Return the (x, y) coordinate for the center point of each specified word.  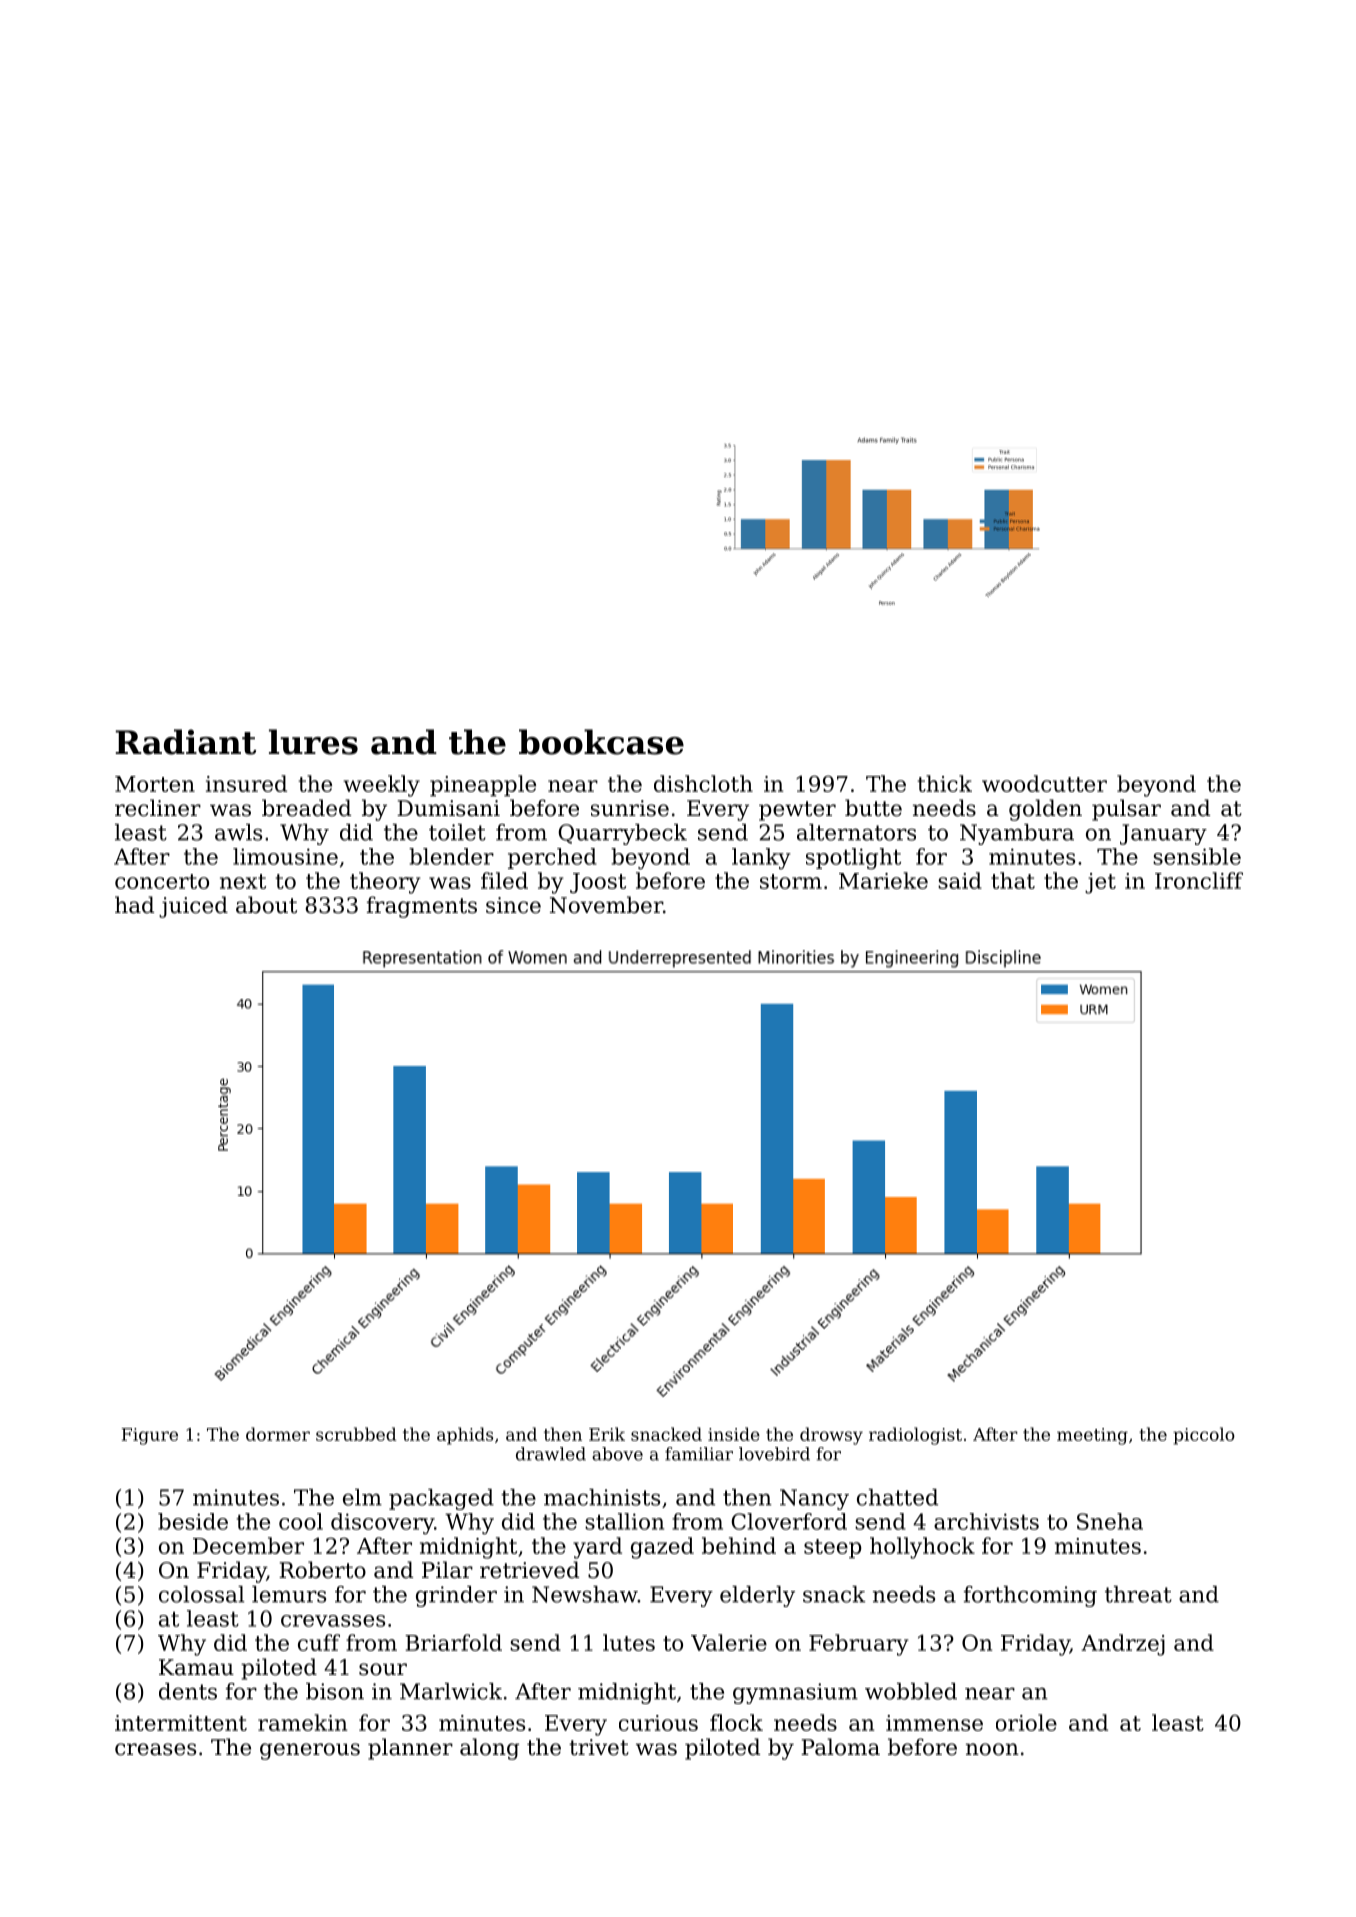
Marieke (883, 880)
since (513, 905)
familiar (699, 1454)
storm (791, 881)
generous (310, 1751)
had (134, 905)
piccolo (1204, 1436)
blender (451, 856)
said (960, 880)
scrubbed (356, 1434)
